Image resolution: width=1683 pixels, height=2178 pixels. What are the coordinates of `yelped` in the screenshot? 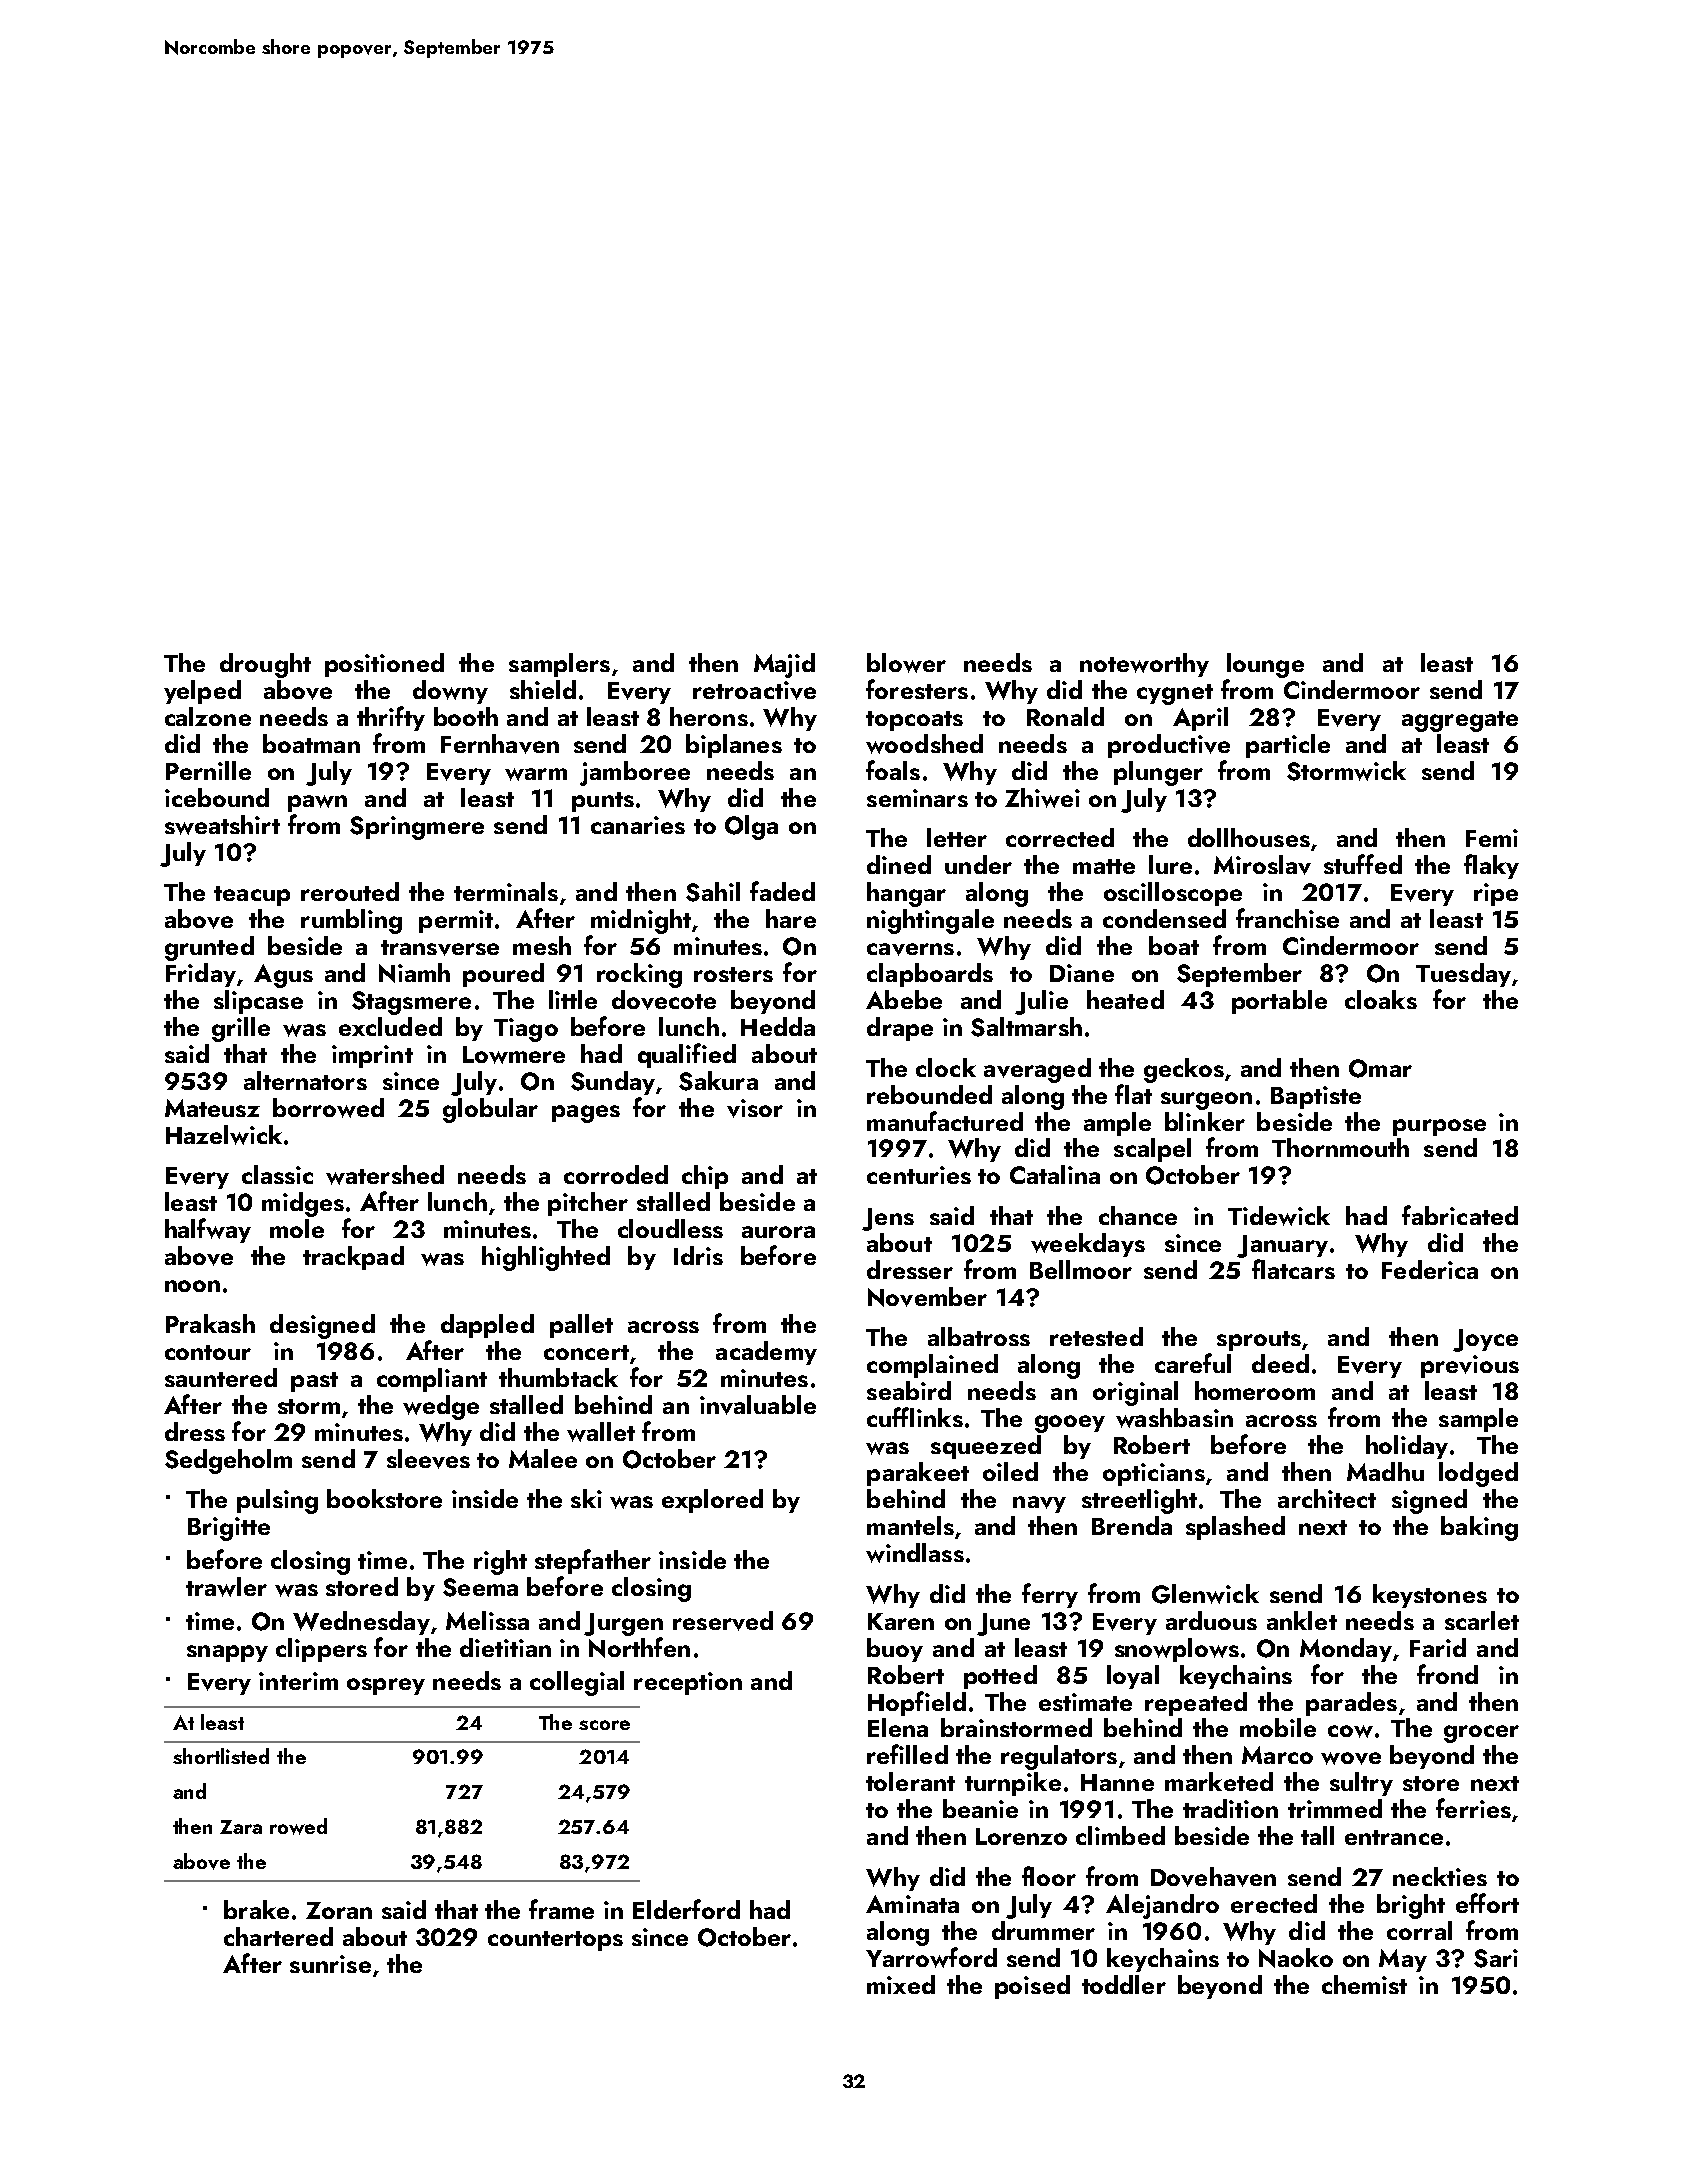 It's located at (202, 692).
